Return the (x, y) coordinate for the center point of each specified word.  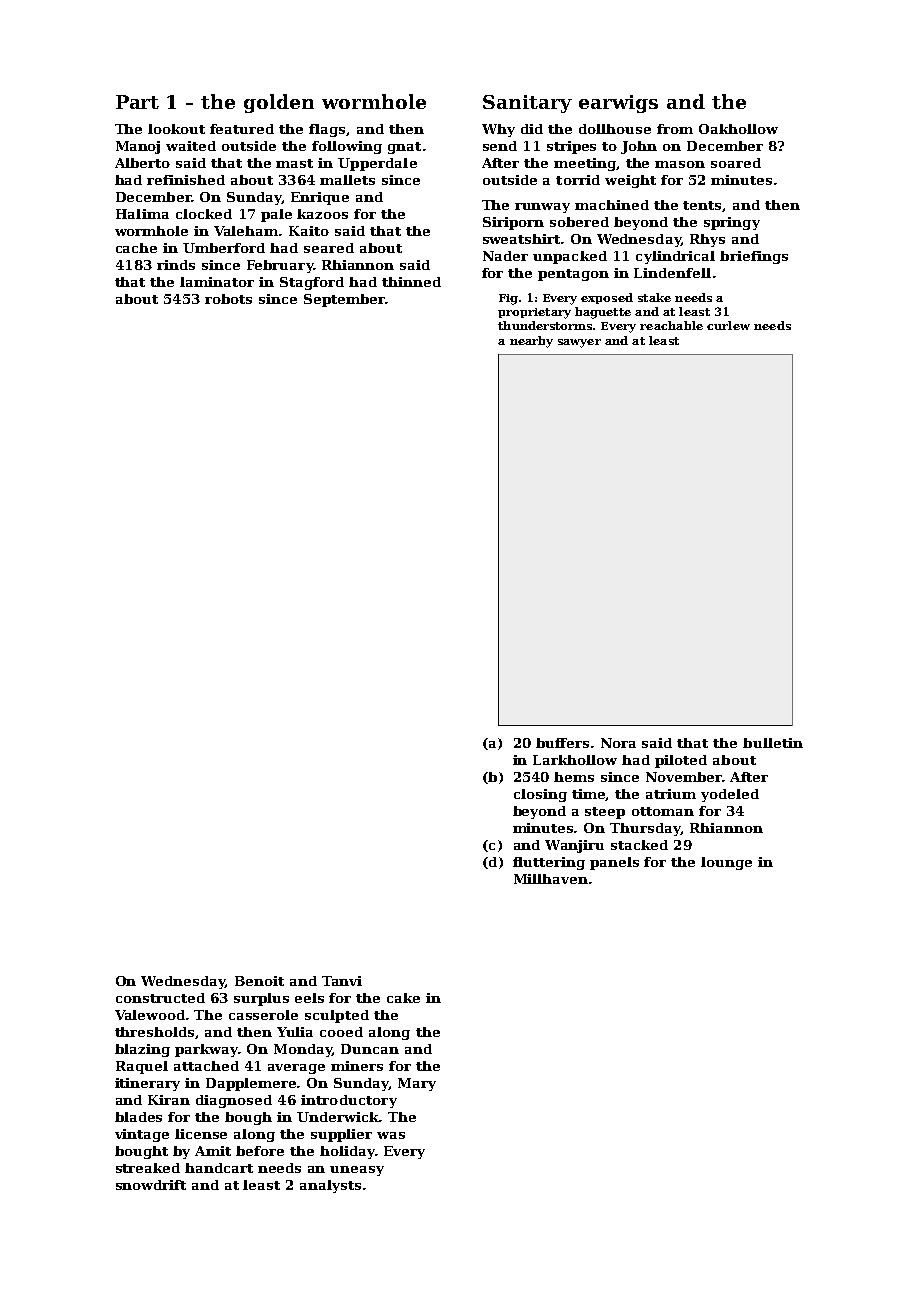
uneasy (357, 1171)
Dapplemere (252, 1084)
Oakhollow (738, 129)
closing (540, 795)
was (391, 1135)
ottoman (663, 811)
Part (137, 102)
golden (279, 103)
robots (228, 299)
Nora (618, 743)
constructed (160, 998)
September (345, 300)
